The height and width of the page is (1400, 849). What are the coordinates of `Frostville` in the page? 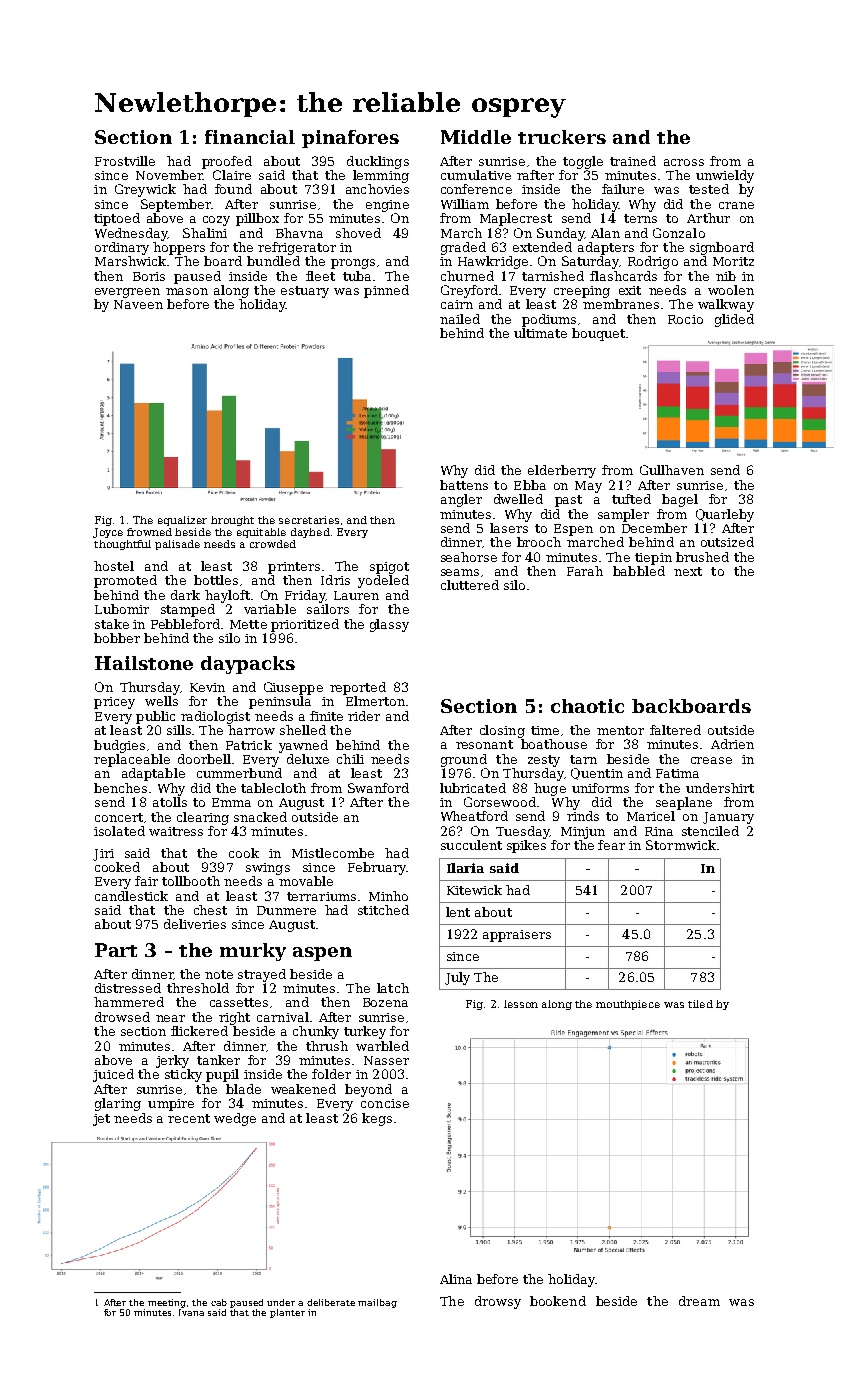 It's located at (125, 161).
